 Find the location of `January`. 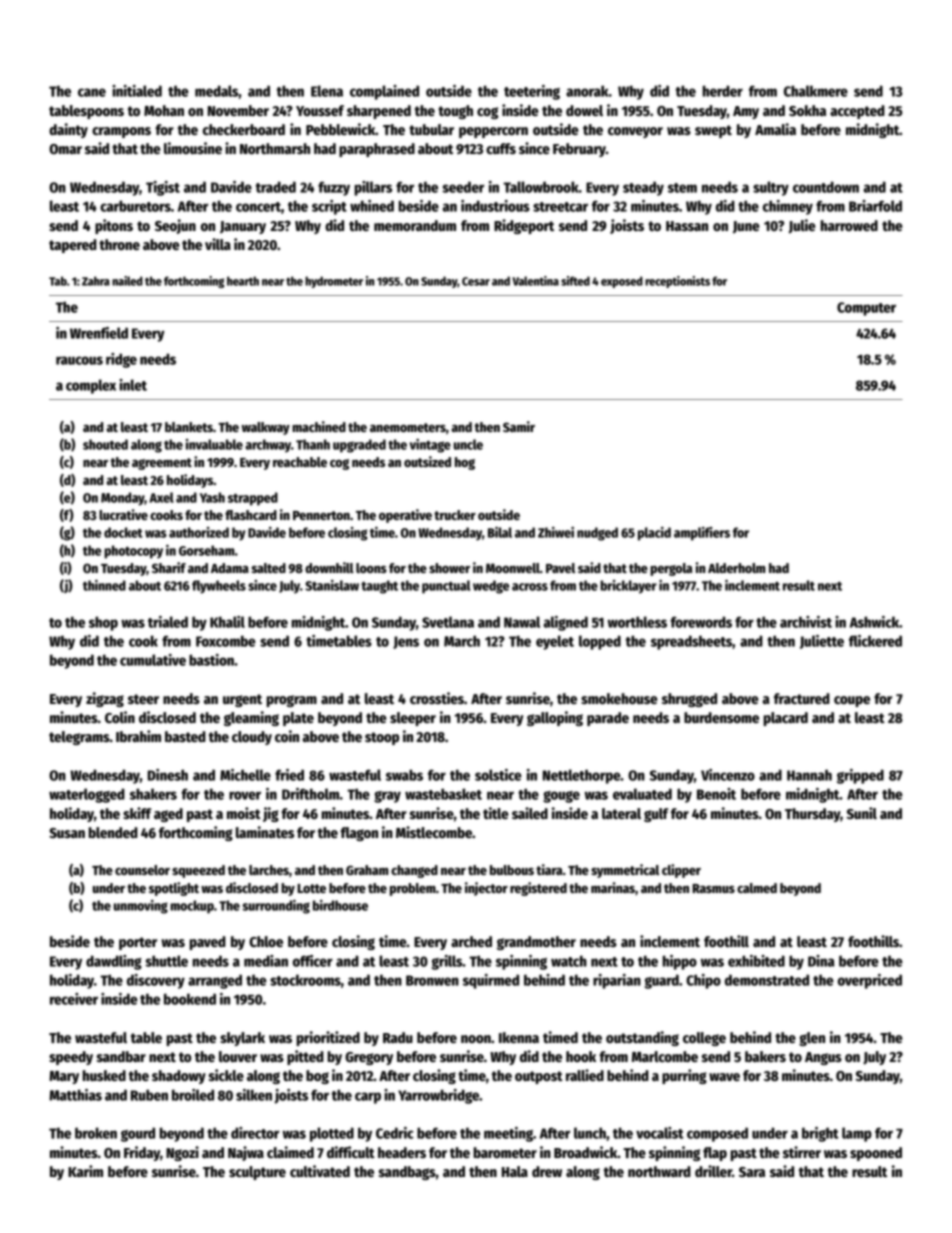

January is located at coordinates (243, 227).
